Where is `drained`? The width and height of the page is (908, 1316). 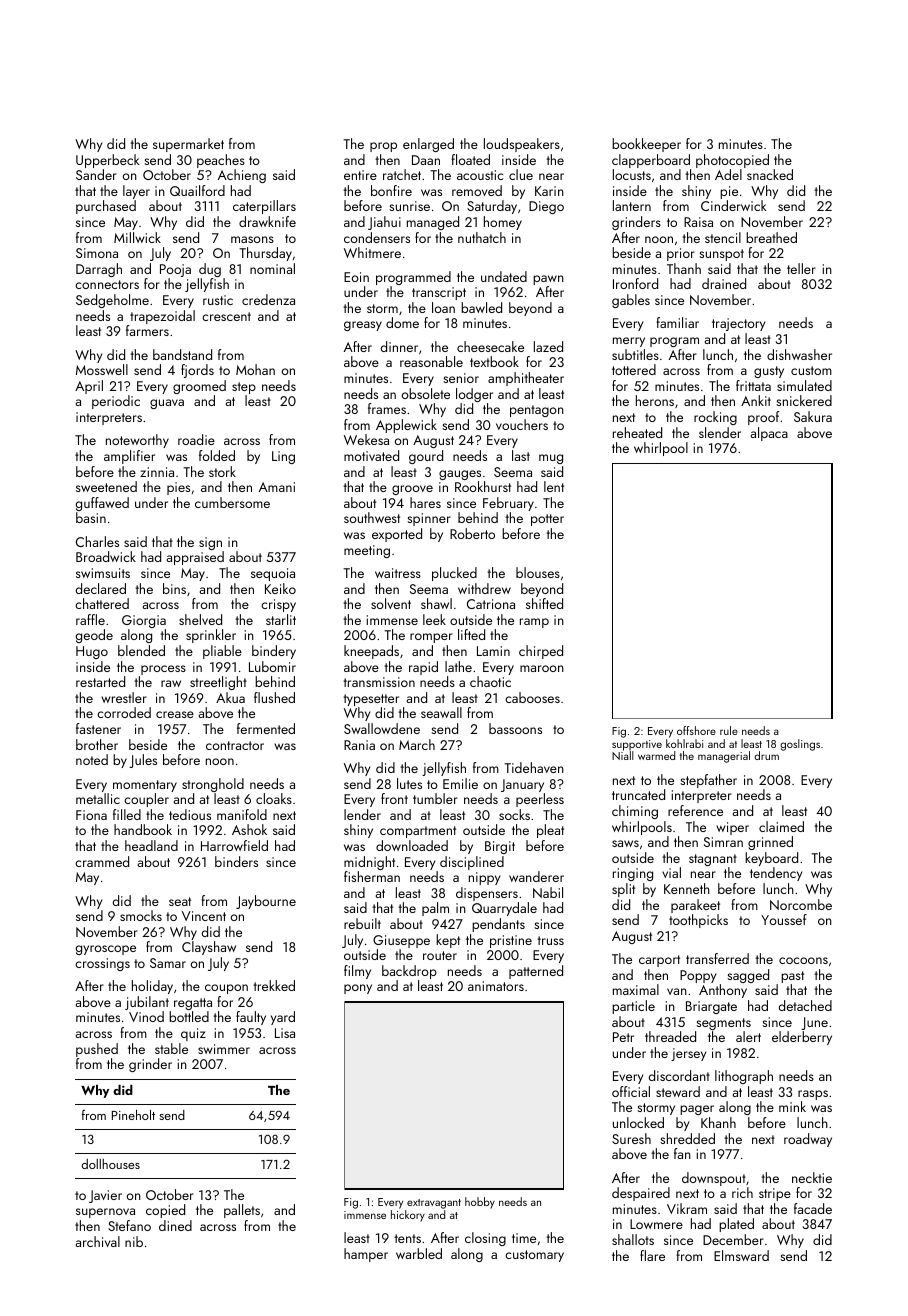
drained is located at coordinates (724, 283).
